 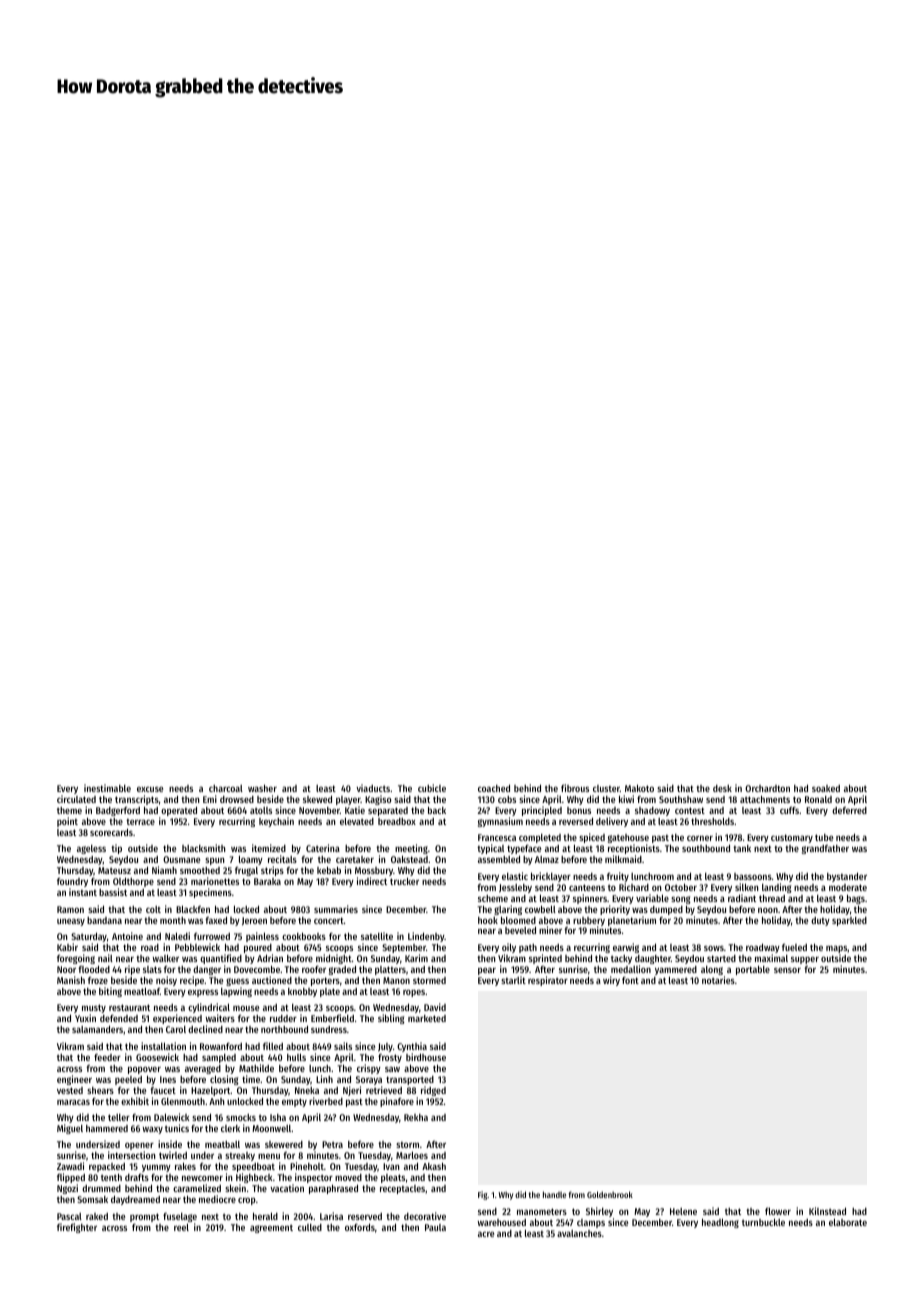 I want to click on Lindenby, so click(x=426, y=937).
